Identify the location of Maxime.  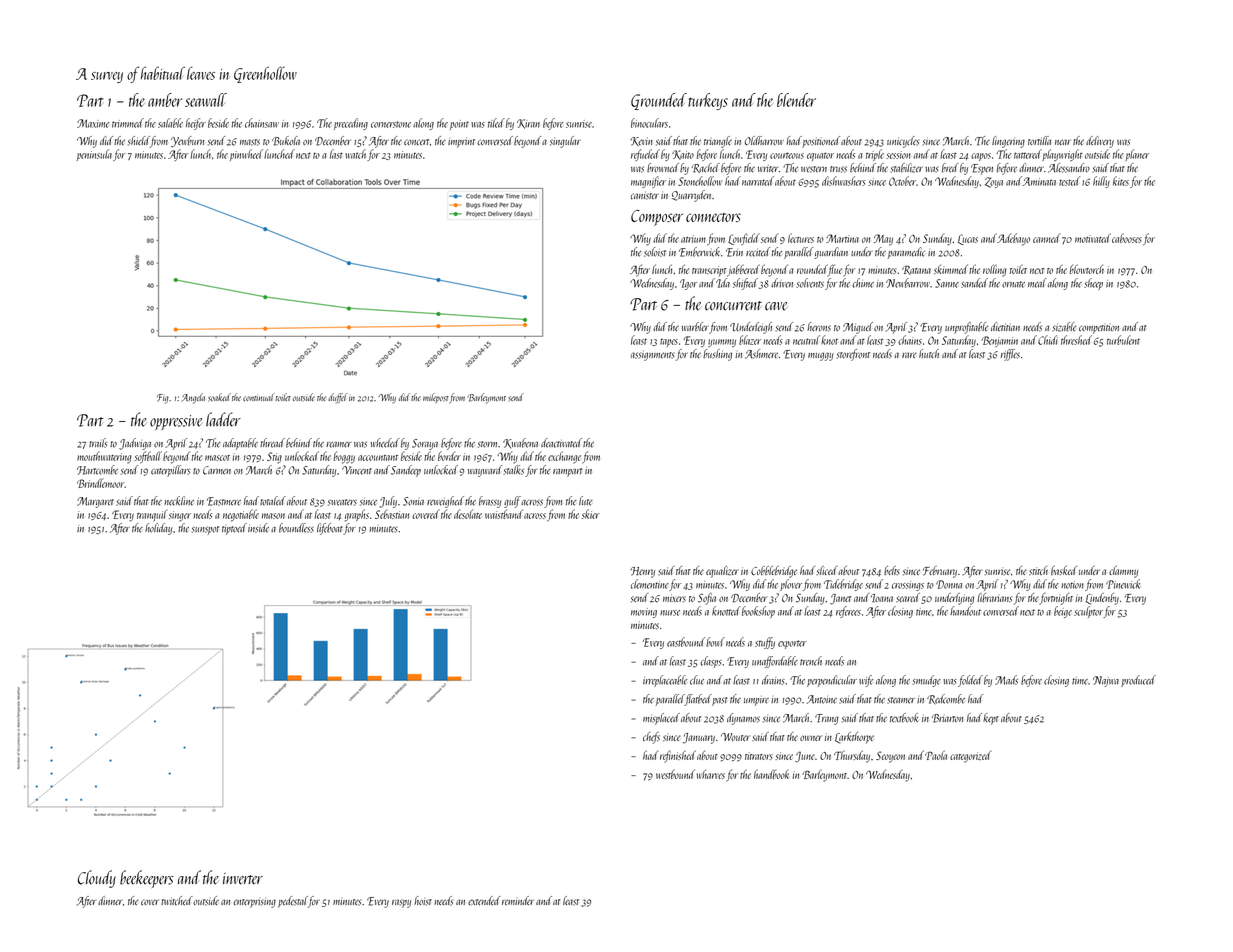
(93, 123).
